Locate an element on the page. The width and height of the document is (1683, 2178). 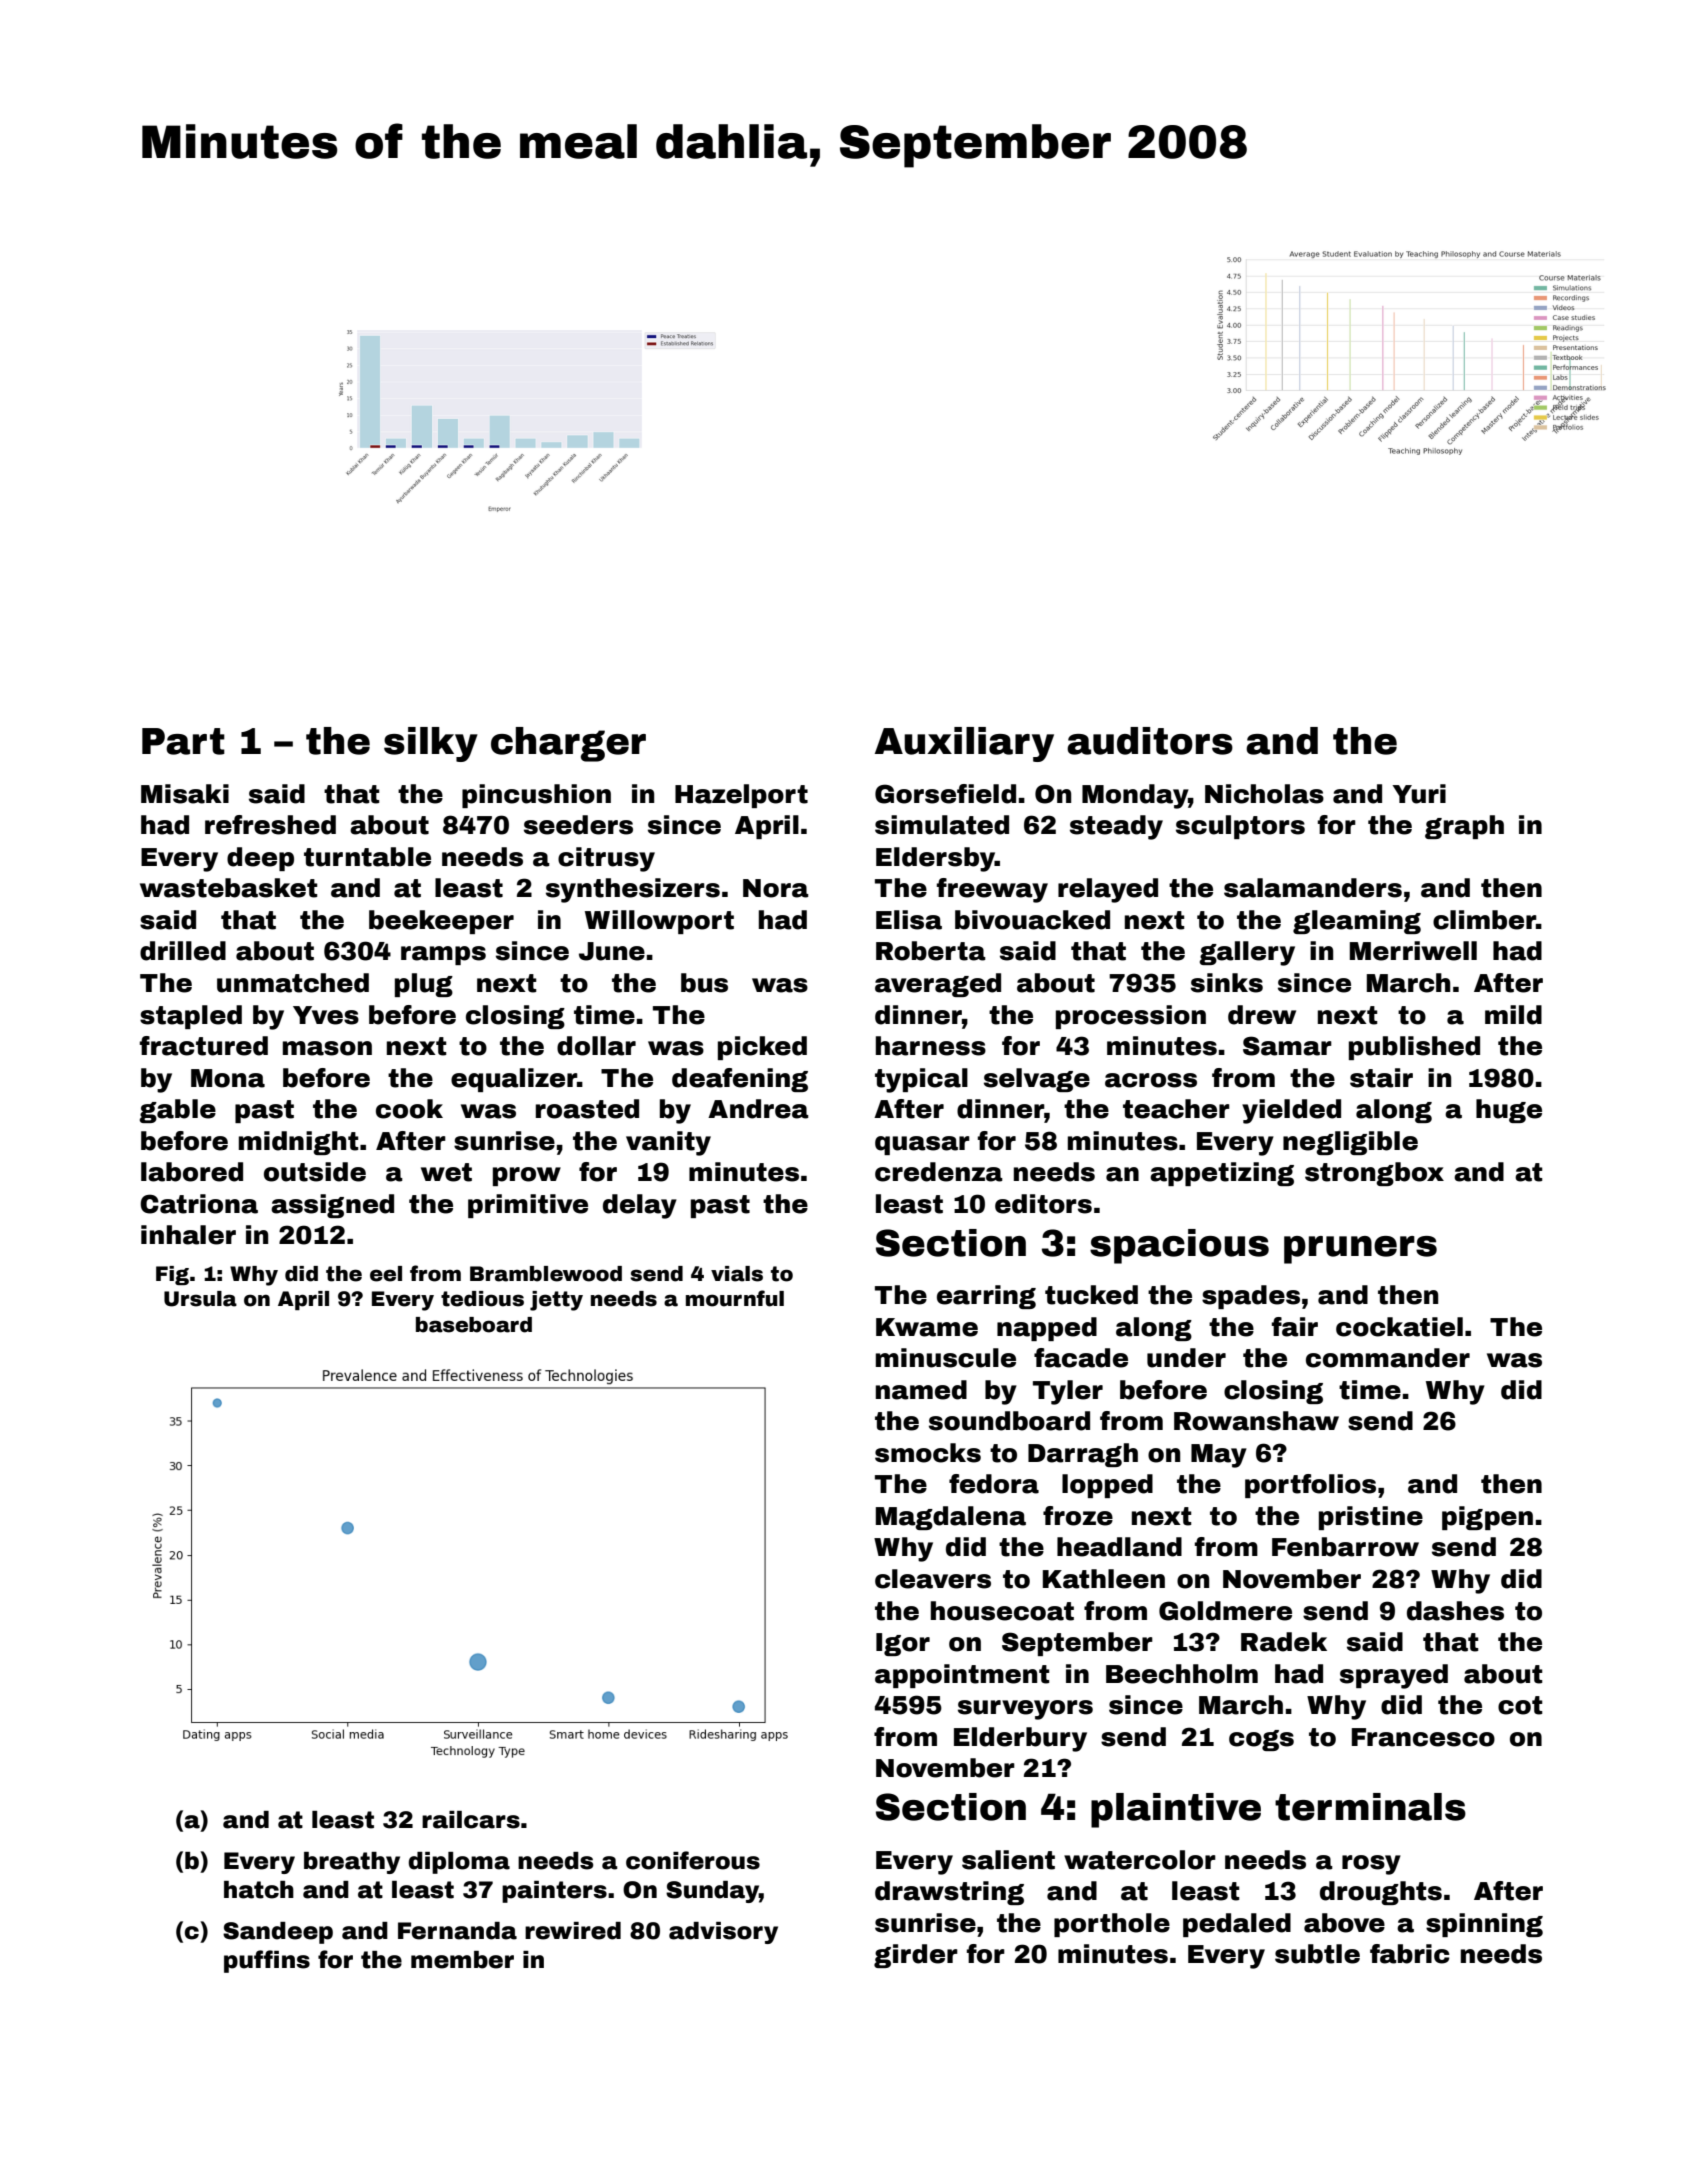
rewired is located at coordinates (573, 1931).
